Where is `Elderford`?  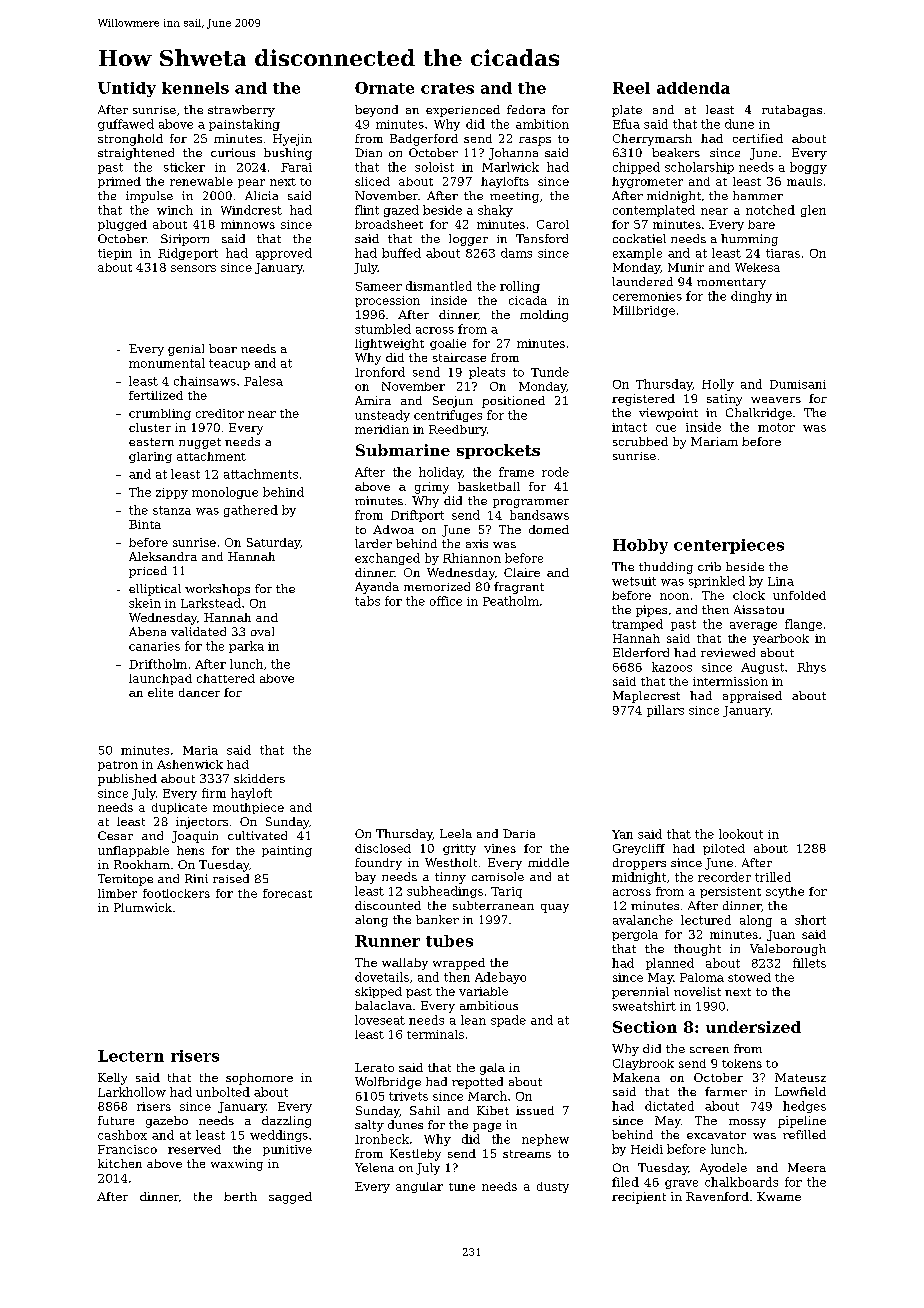 Elderford is located at coordinates (641, 652).
